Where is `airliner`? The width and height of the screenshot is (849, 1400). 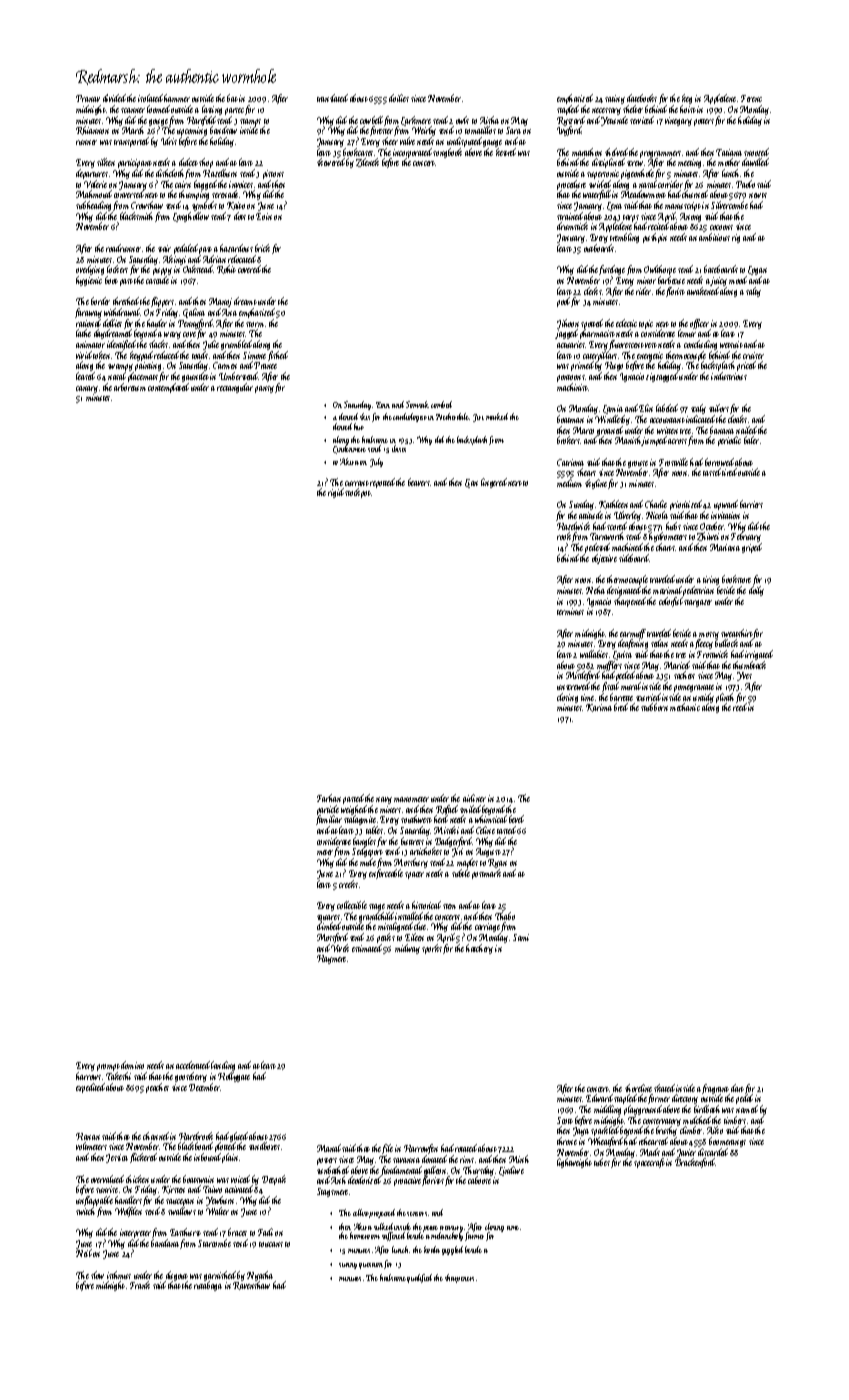
airliner is located at coordinates (474, 798).
